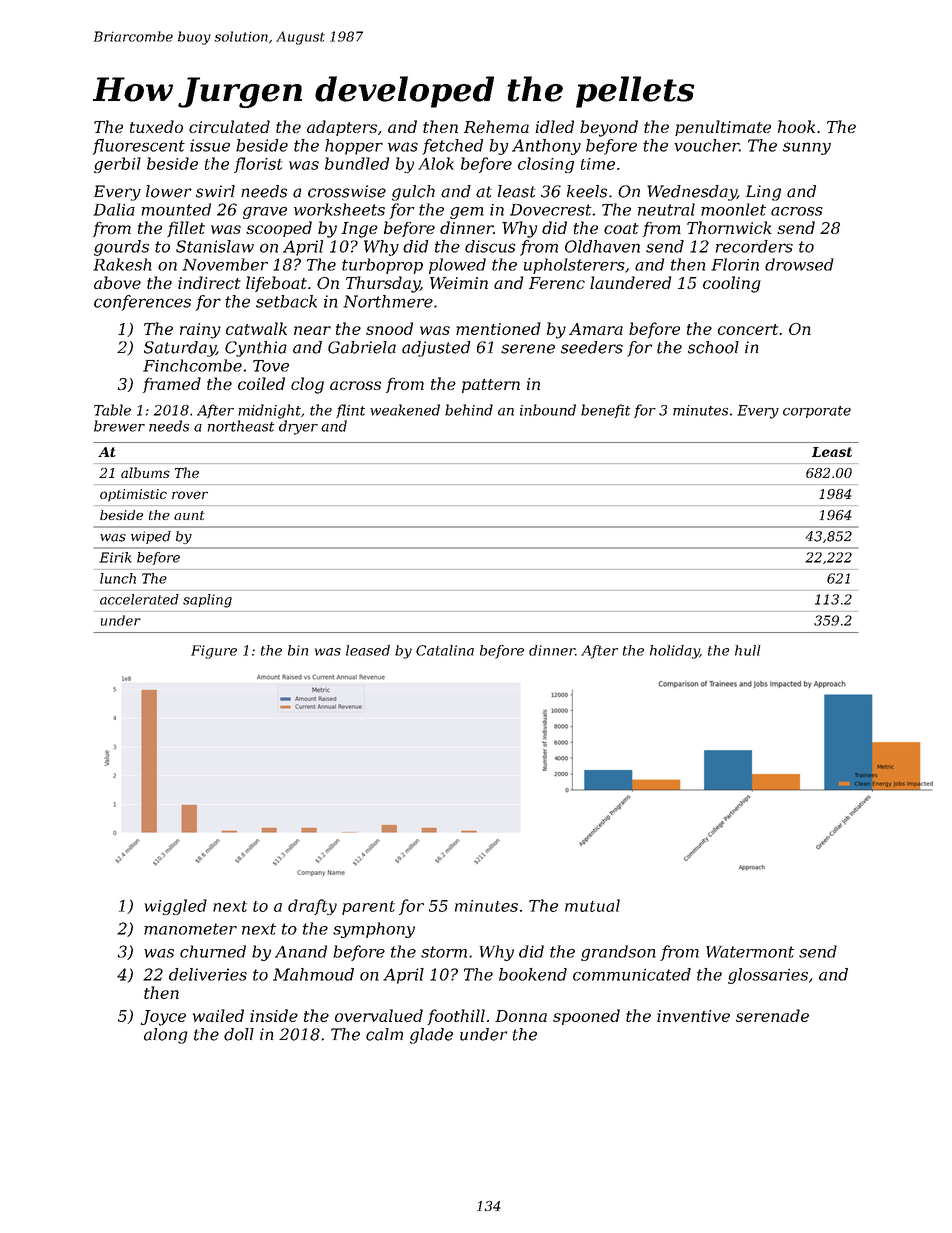  What do you see at coordinates (592, 905) in the screenshot?
I see `mutual` at bounding box center [592, 905].
